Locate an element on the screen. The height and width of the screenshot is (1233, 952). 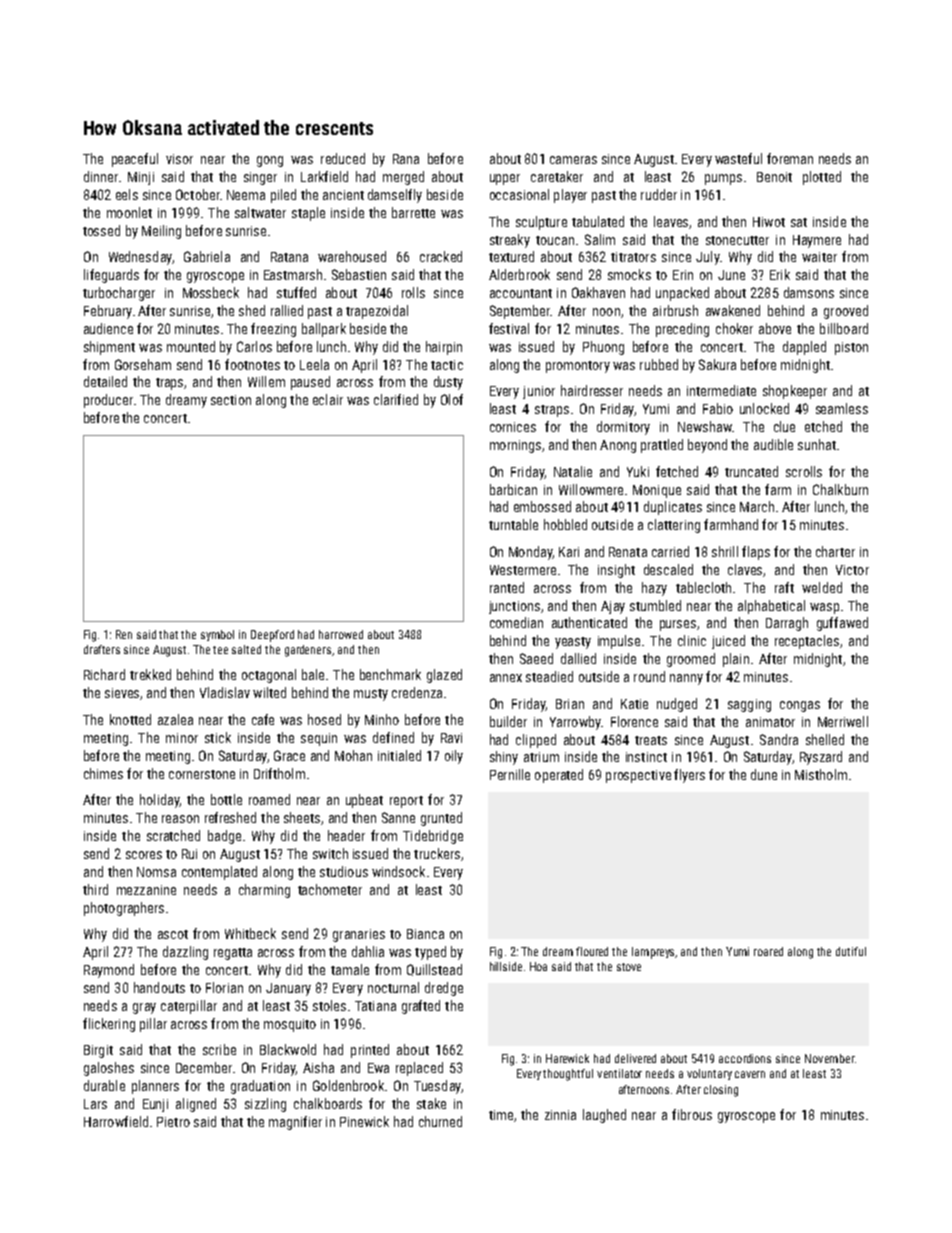
barrette is located at coordinates (413, 212).
